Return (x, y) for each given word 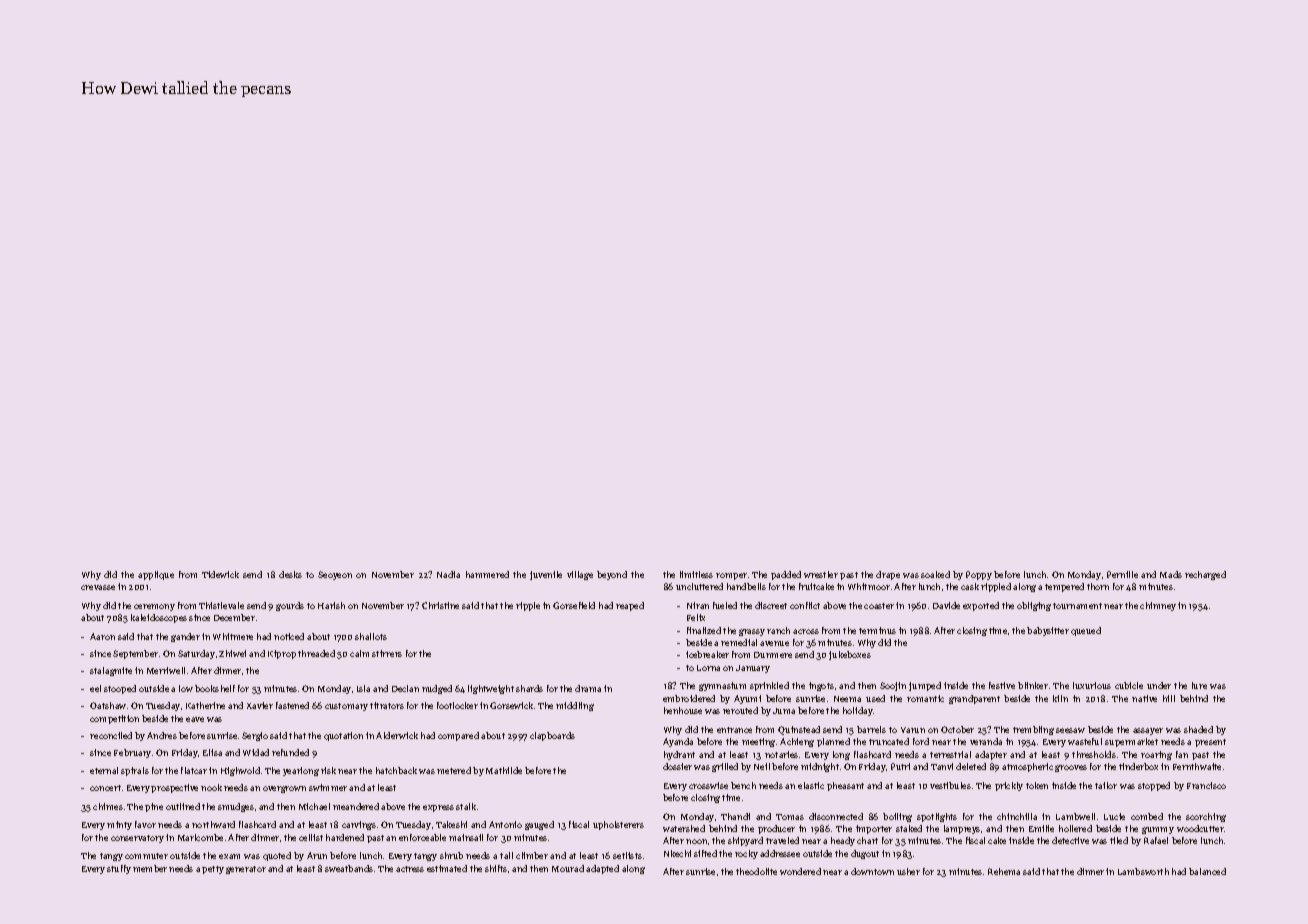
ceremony (154, 607)
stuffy (119, 869)
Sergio (255, 736)
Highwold (240, 771)
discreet (771, 605)
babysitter (1048, 631)
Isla (363, 688)
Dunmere (773, 655)
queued (1086, 631)
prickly (1009, 786)
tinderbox (1138, 766)
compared (458, 736)
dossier (677, 766)
